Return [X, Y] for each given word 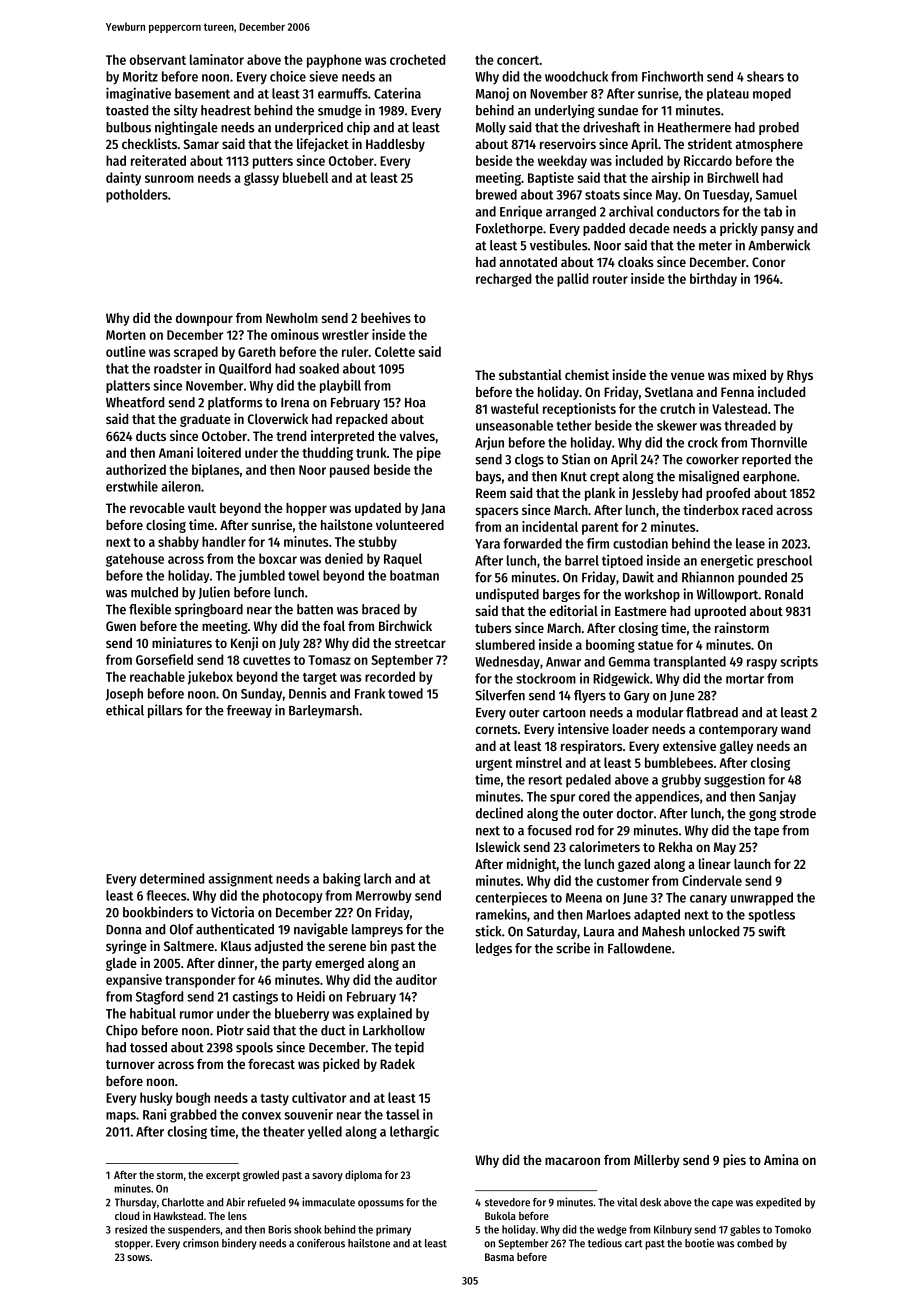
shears [765, 76]
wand [795, 729]
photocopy [293, 896]
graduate [205, 420]
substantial [530, 374]
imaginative [138, 94]
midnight [532, 865]
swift [772, 931]
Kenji [244, 644]
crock [703, 442]
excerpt [223, 1177]
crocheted [417, 59]
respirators [591, 747]
